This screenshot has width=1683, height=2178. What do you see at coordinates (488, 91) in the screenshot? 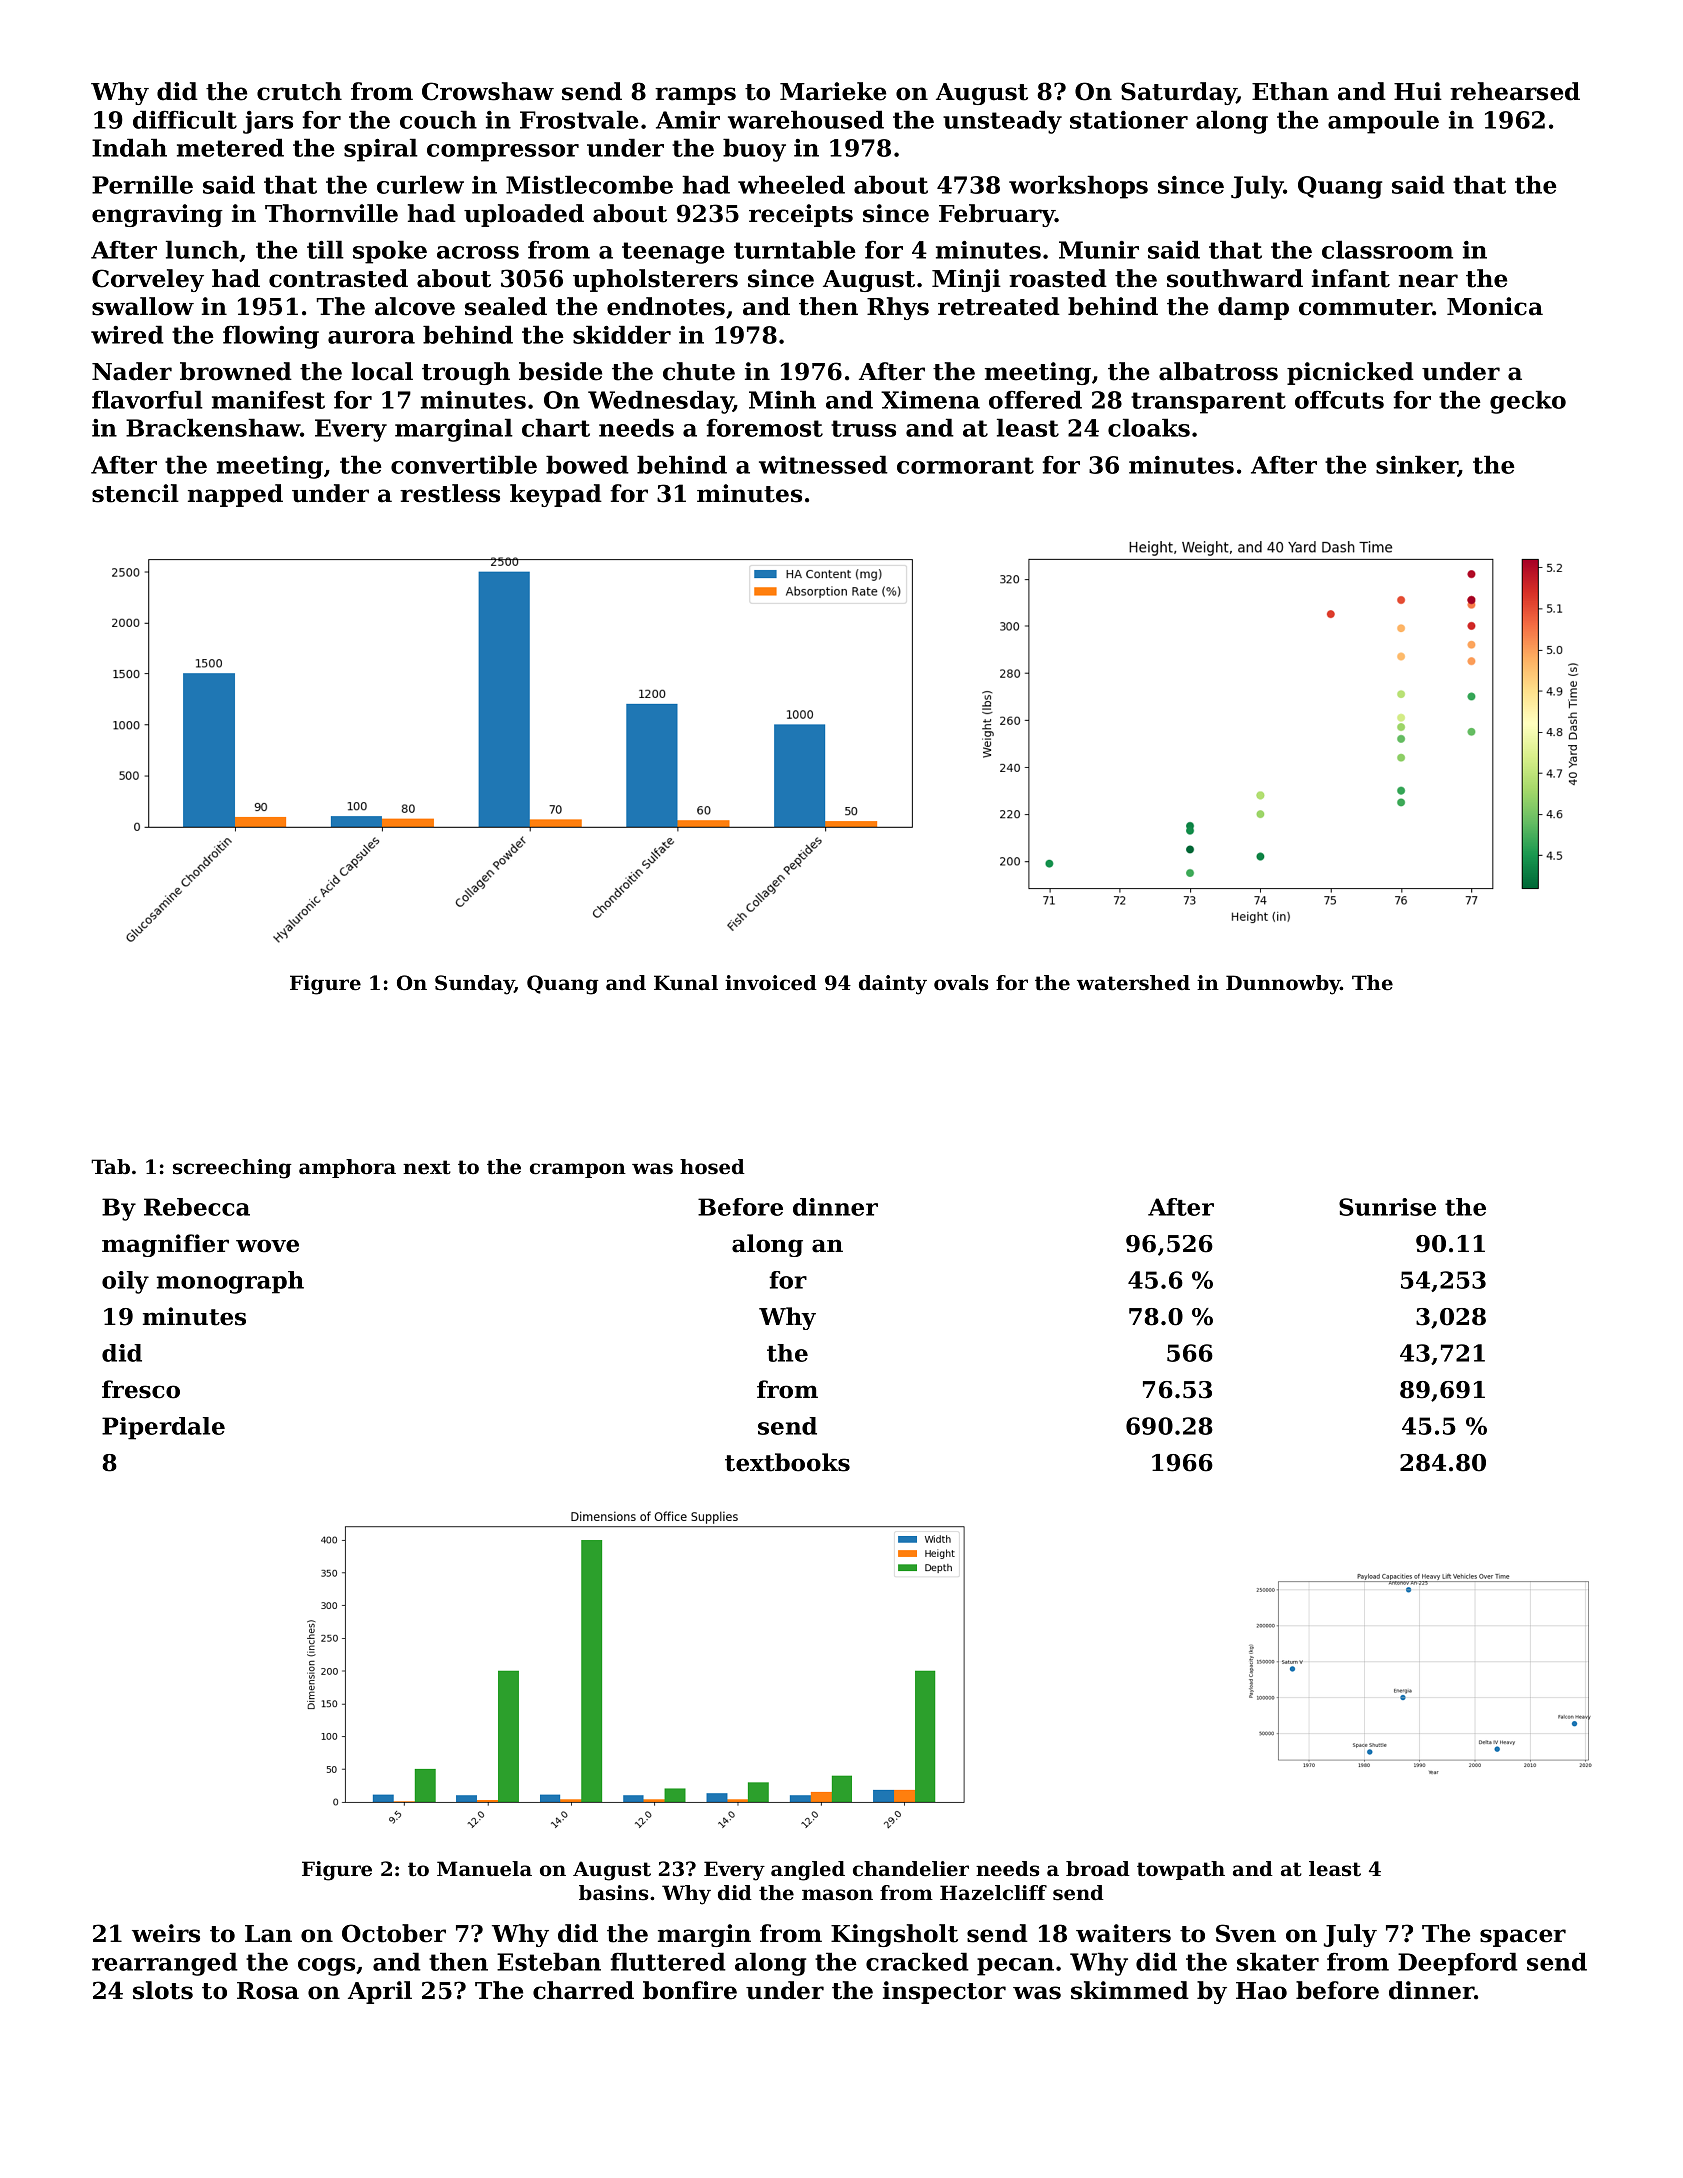
I see `Crowshaw` at bounding box center [488, 91].
